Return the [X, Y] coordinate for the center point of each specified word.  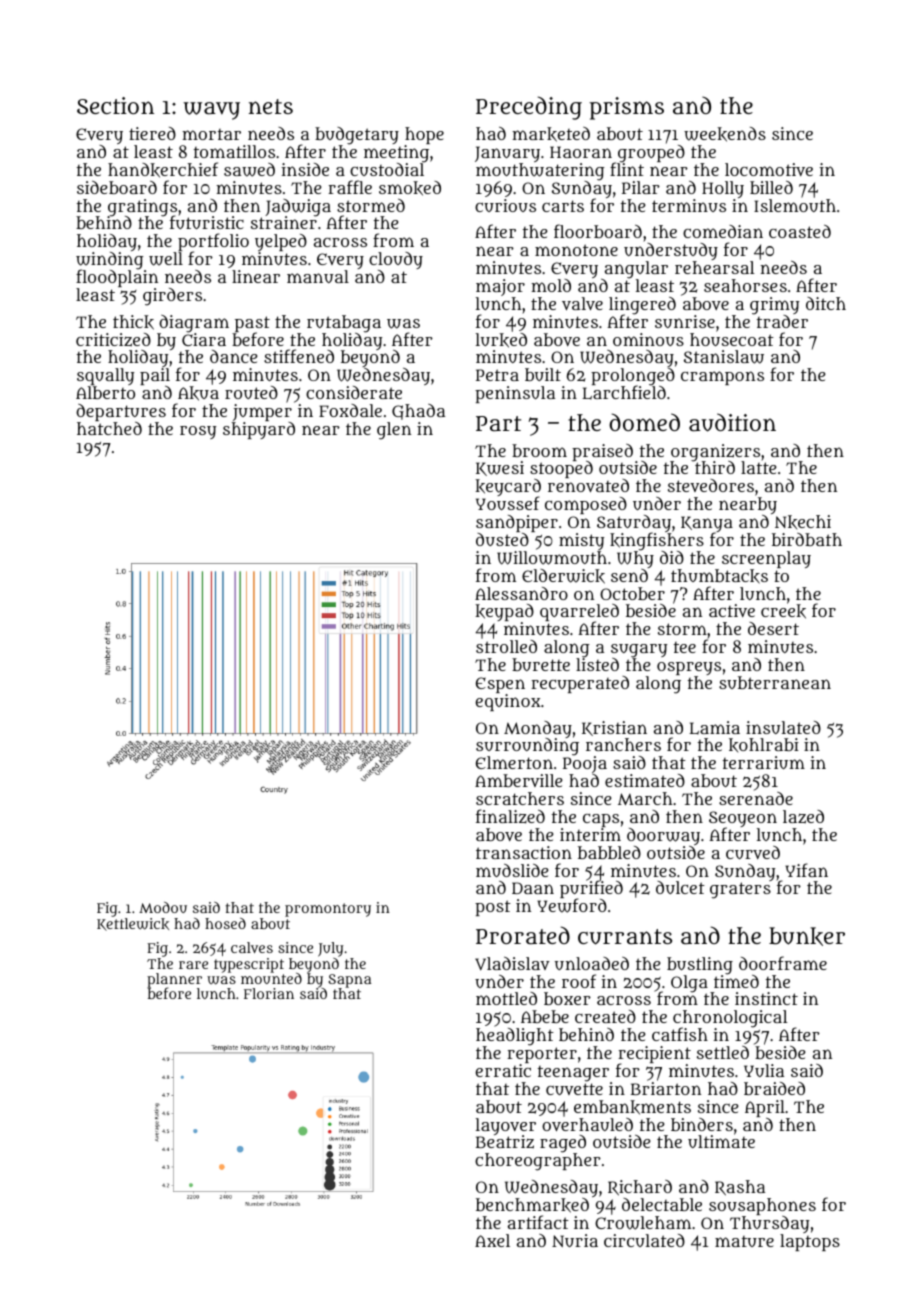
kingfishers [657, 542]
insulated [783, 727]
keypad [504, 612]
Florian [269, 993]
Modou [163, 907]
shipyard [259, 430]
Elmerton [514, 762]
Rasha [740, 1188]
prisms [626, 108]
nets [271, 106]
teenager [573, 1074]
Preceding [529, 108]
